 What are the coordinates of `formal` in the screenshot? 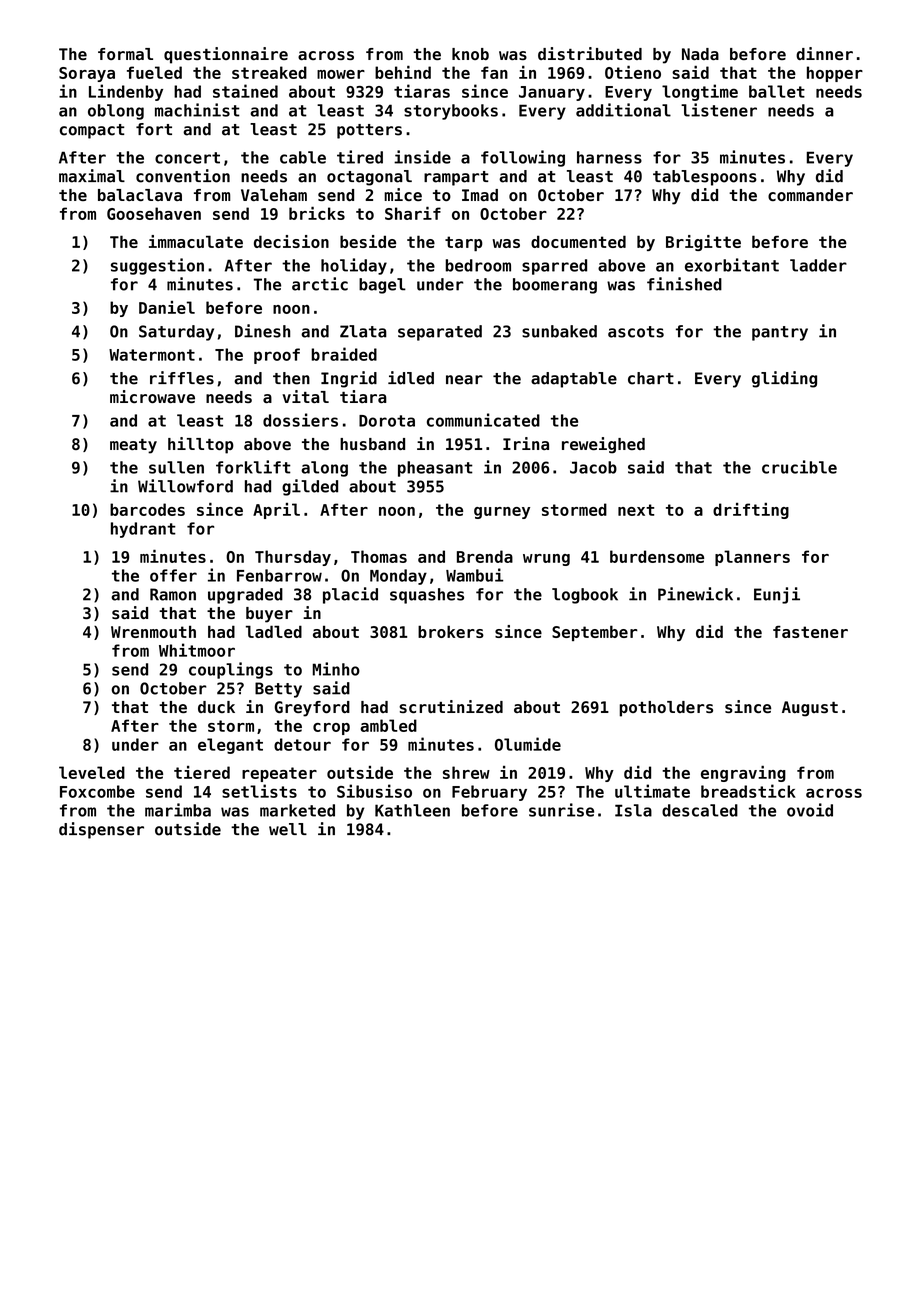 It's located at (125, 54).
